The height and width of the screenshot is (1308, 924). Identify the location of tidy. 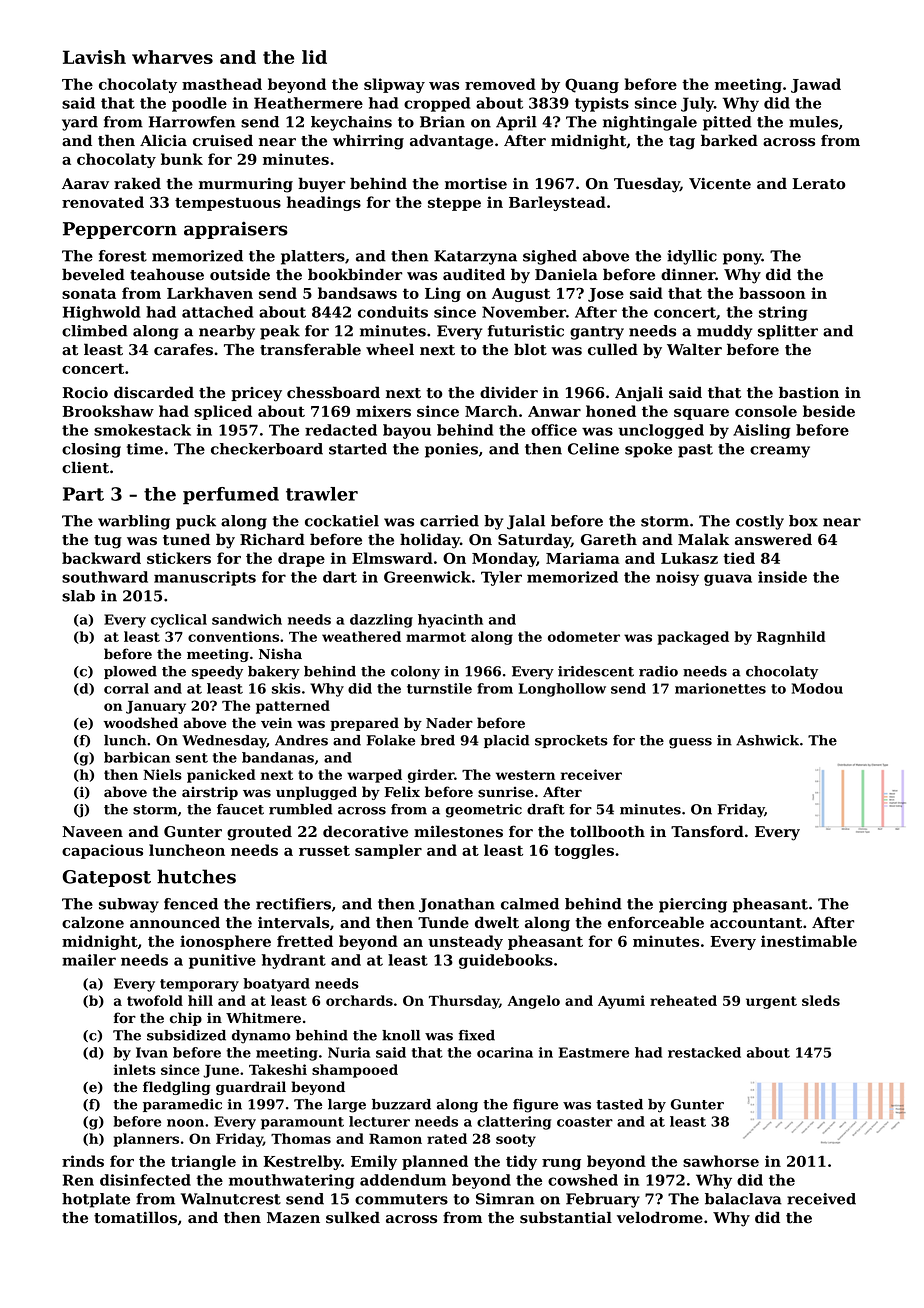
(521, 1162).
